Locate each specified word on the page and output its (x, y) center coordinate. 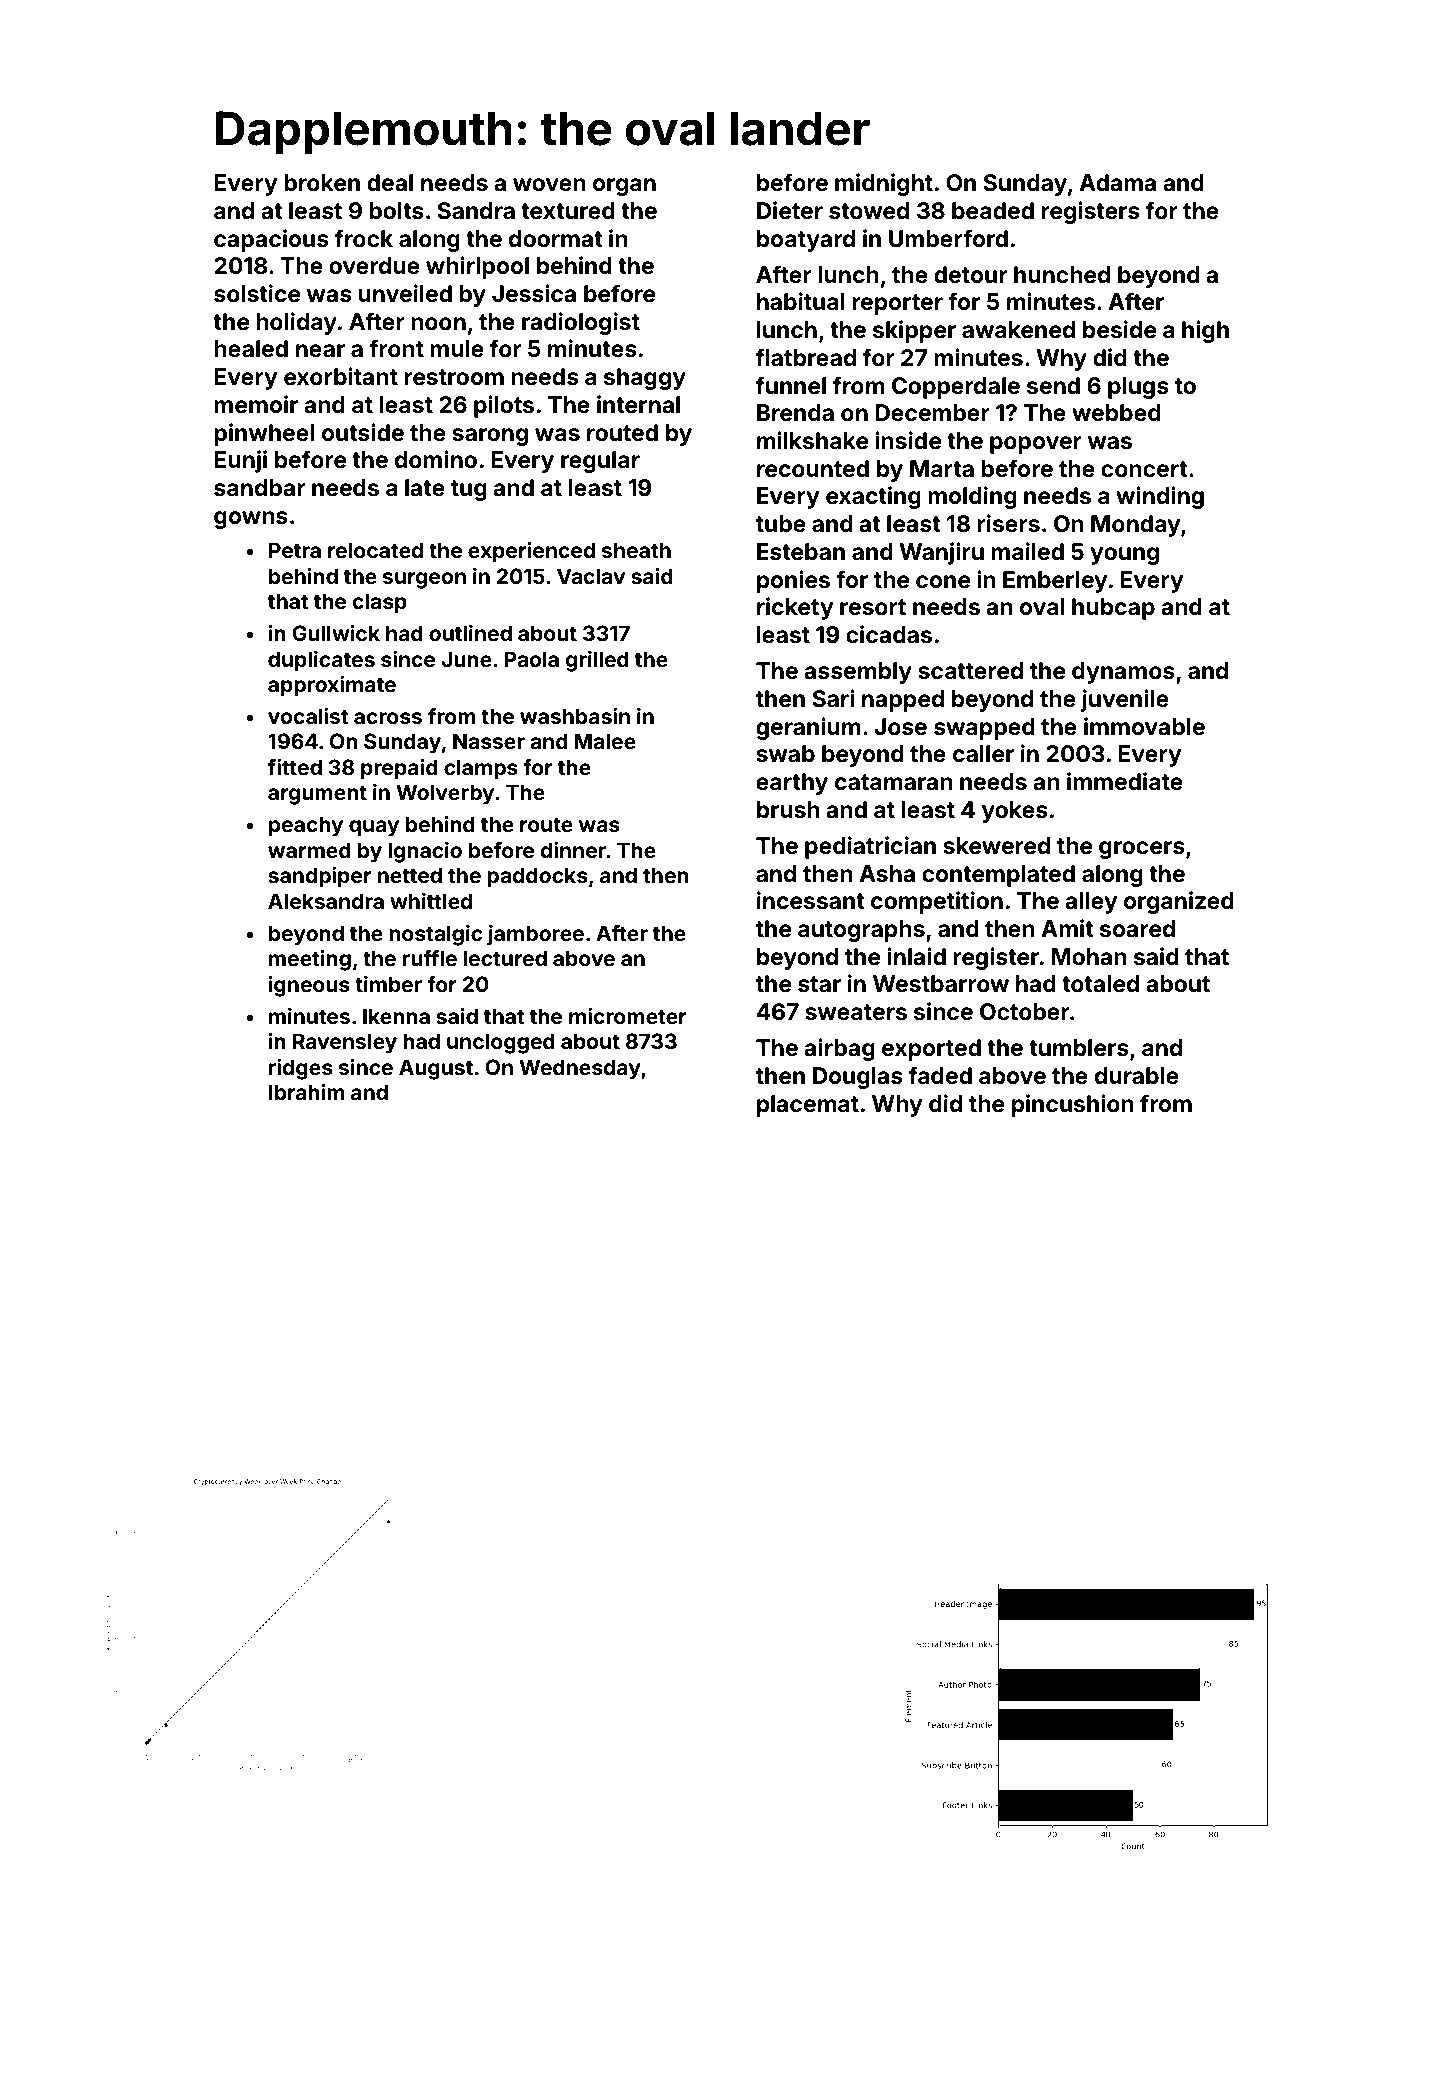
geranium (808, 728)
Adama (1117, 182)
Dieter (790, 210)
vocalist (308, 716)
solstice (257, 293)
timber (388, 984)
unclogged (501, 1043)
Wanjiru (941, 553)
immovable (1144, 726)
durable (1137, 1076)
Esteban (801, 552)
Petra (295, 550)
